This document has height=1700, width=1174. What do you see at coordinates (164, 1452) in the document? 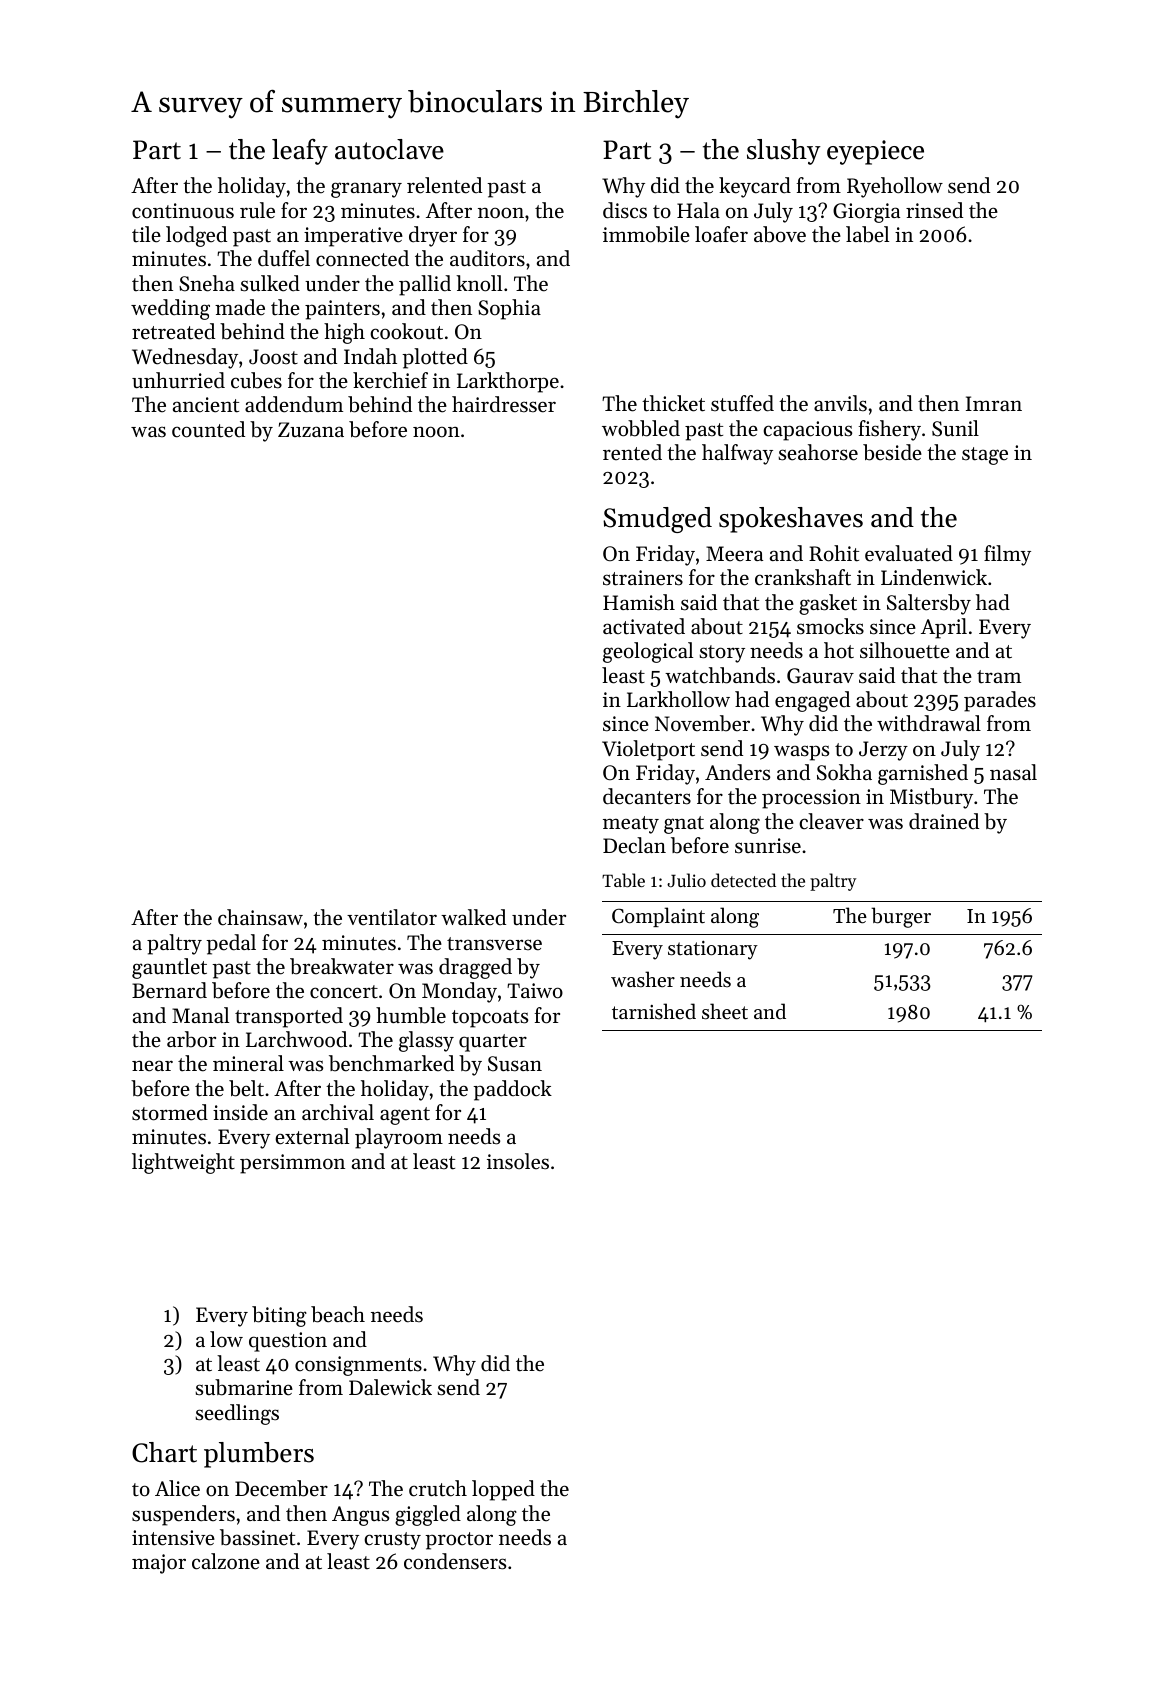
I see `Chart` at bounding box center [164, 1452].
